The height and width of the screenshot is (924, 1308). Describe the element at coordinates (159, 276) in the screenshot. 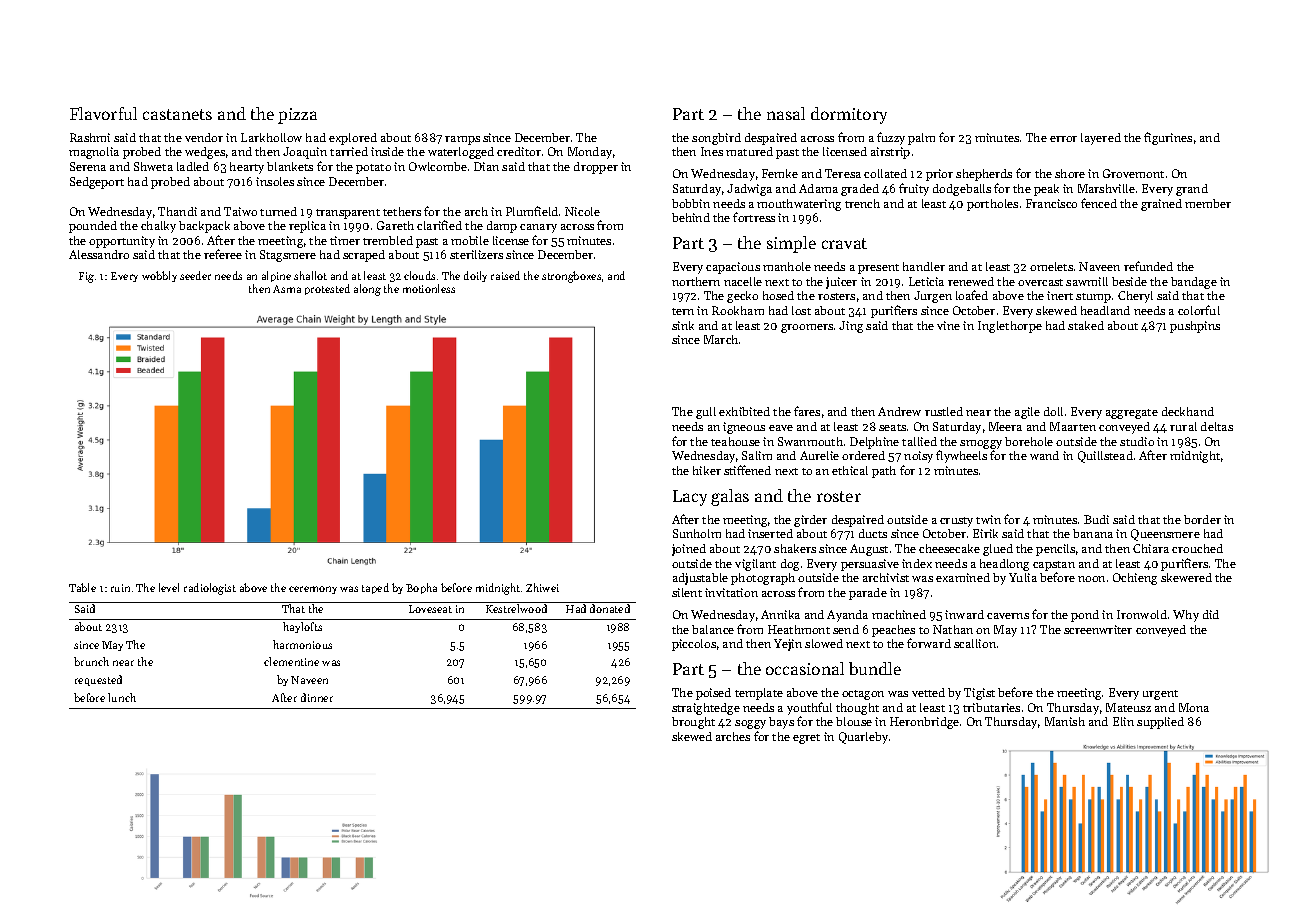

I see `wobbly` at that location.
